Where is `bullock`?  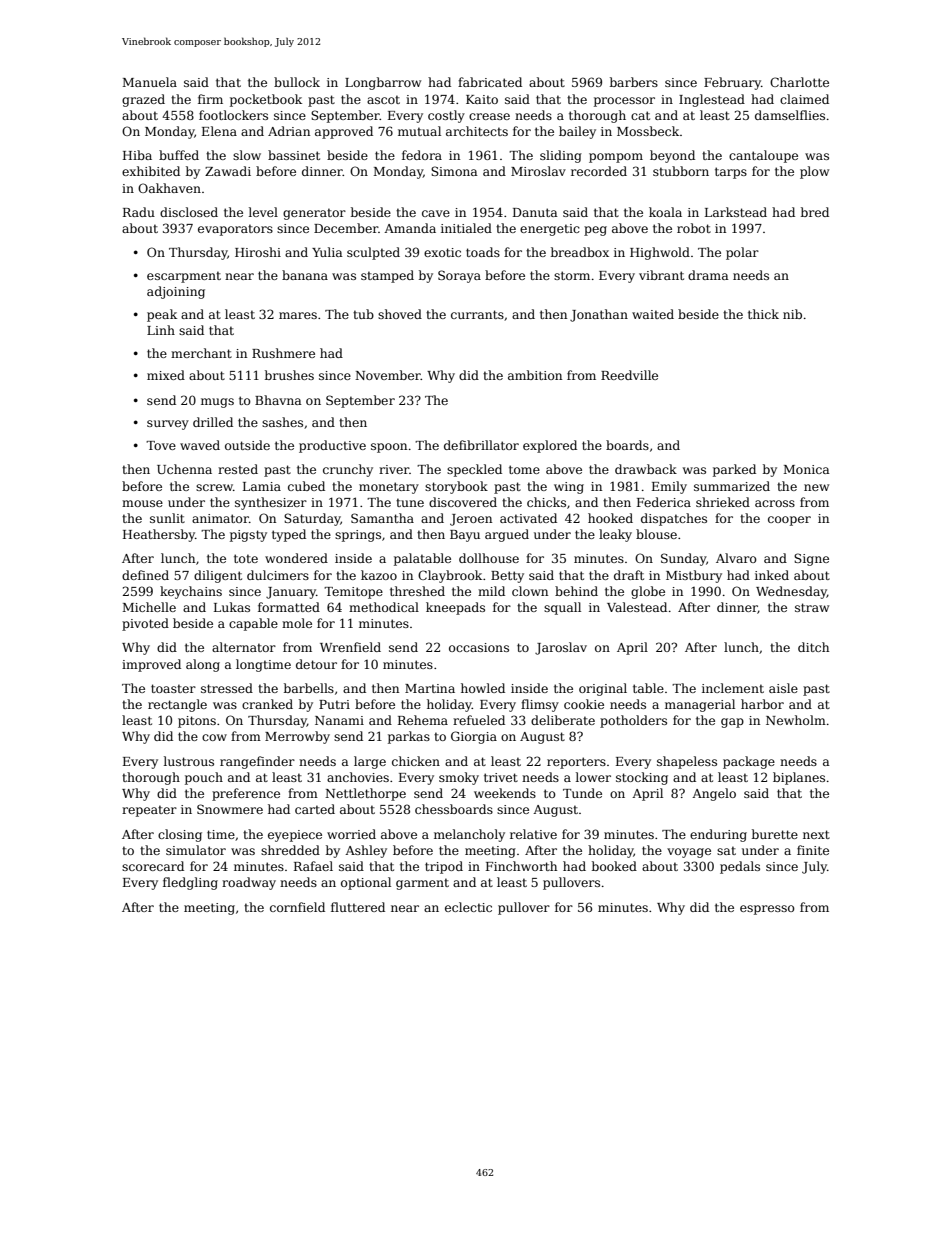 bullock is located at coordinates (297, 82).
